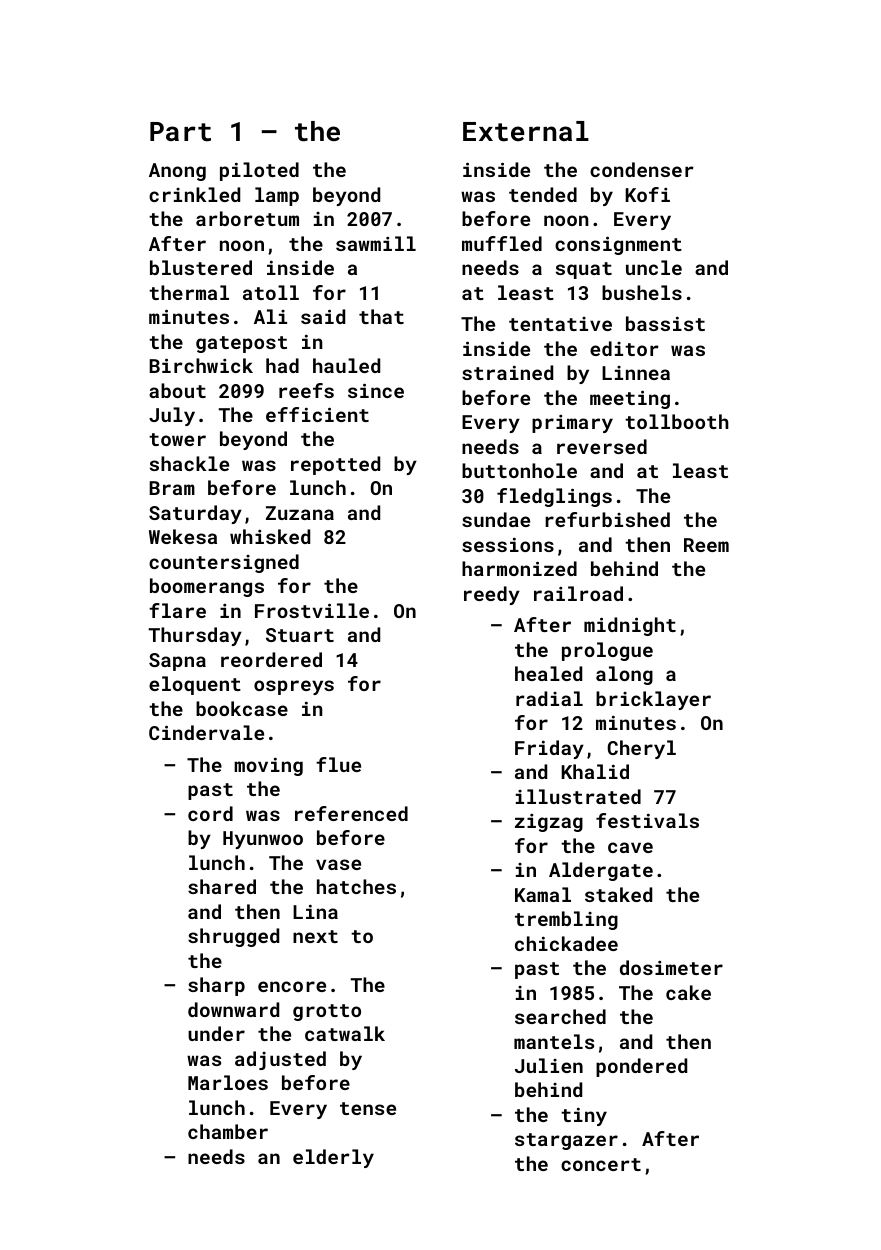  I want to click on stargazer, so click(566, 1141).
